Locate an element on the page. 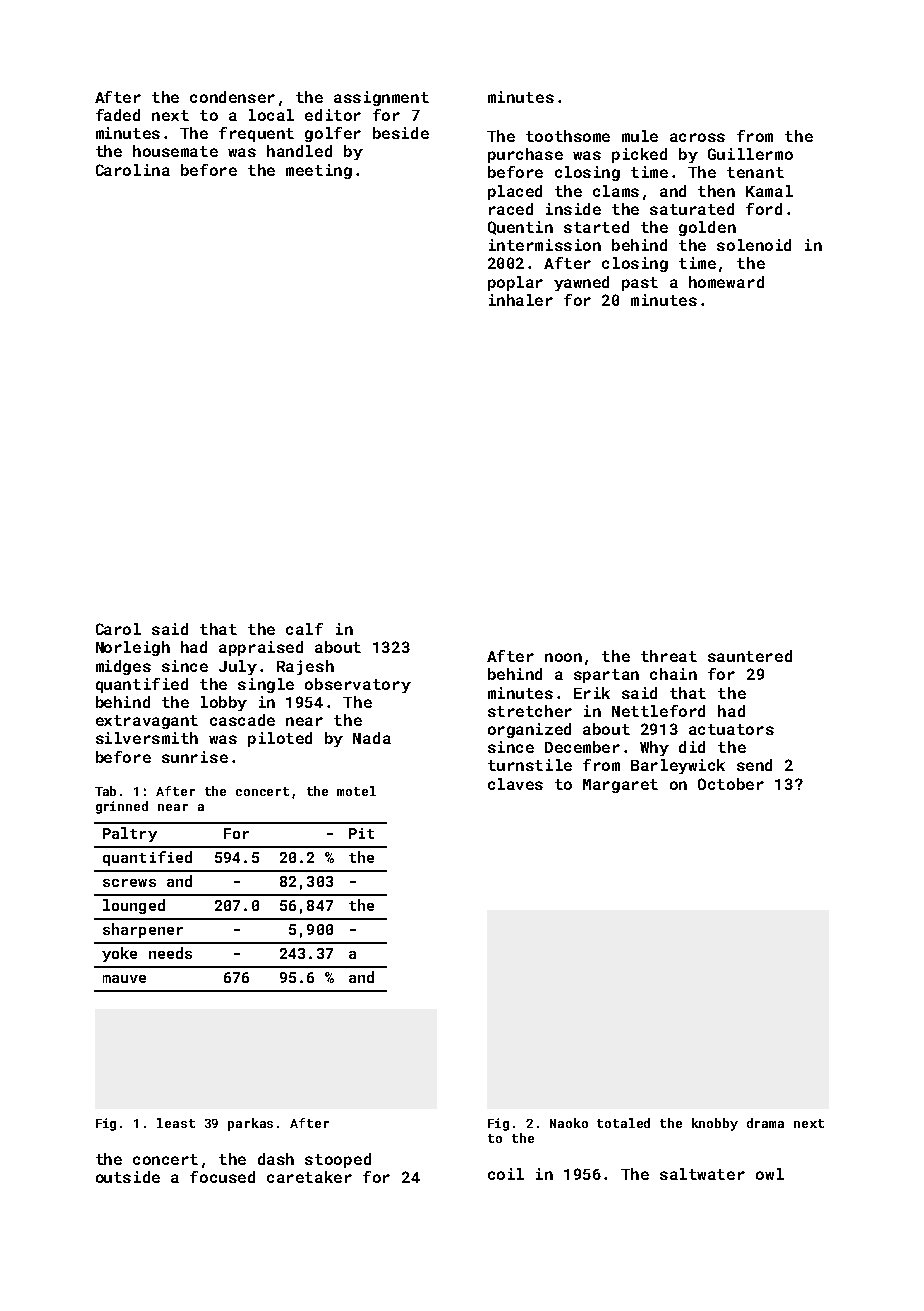 The width and height of the document is (924, 1311). condenser is located at coordinates (232, 97).
